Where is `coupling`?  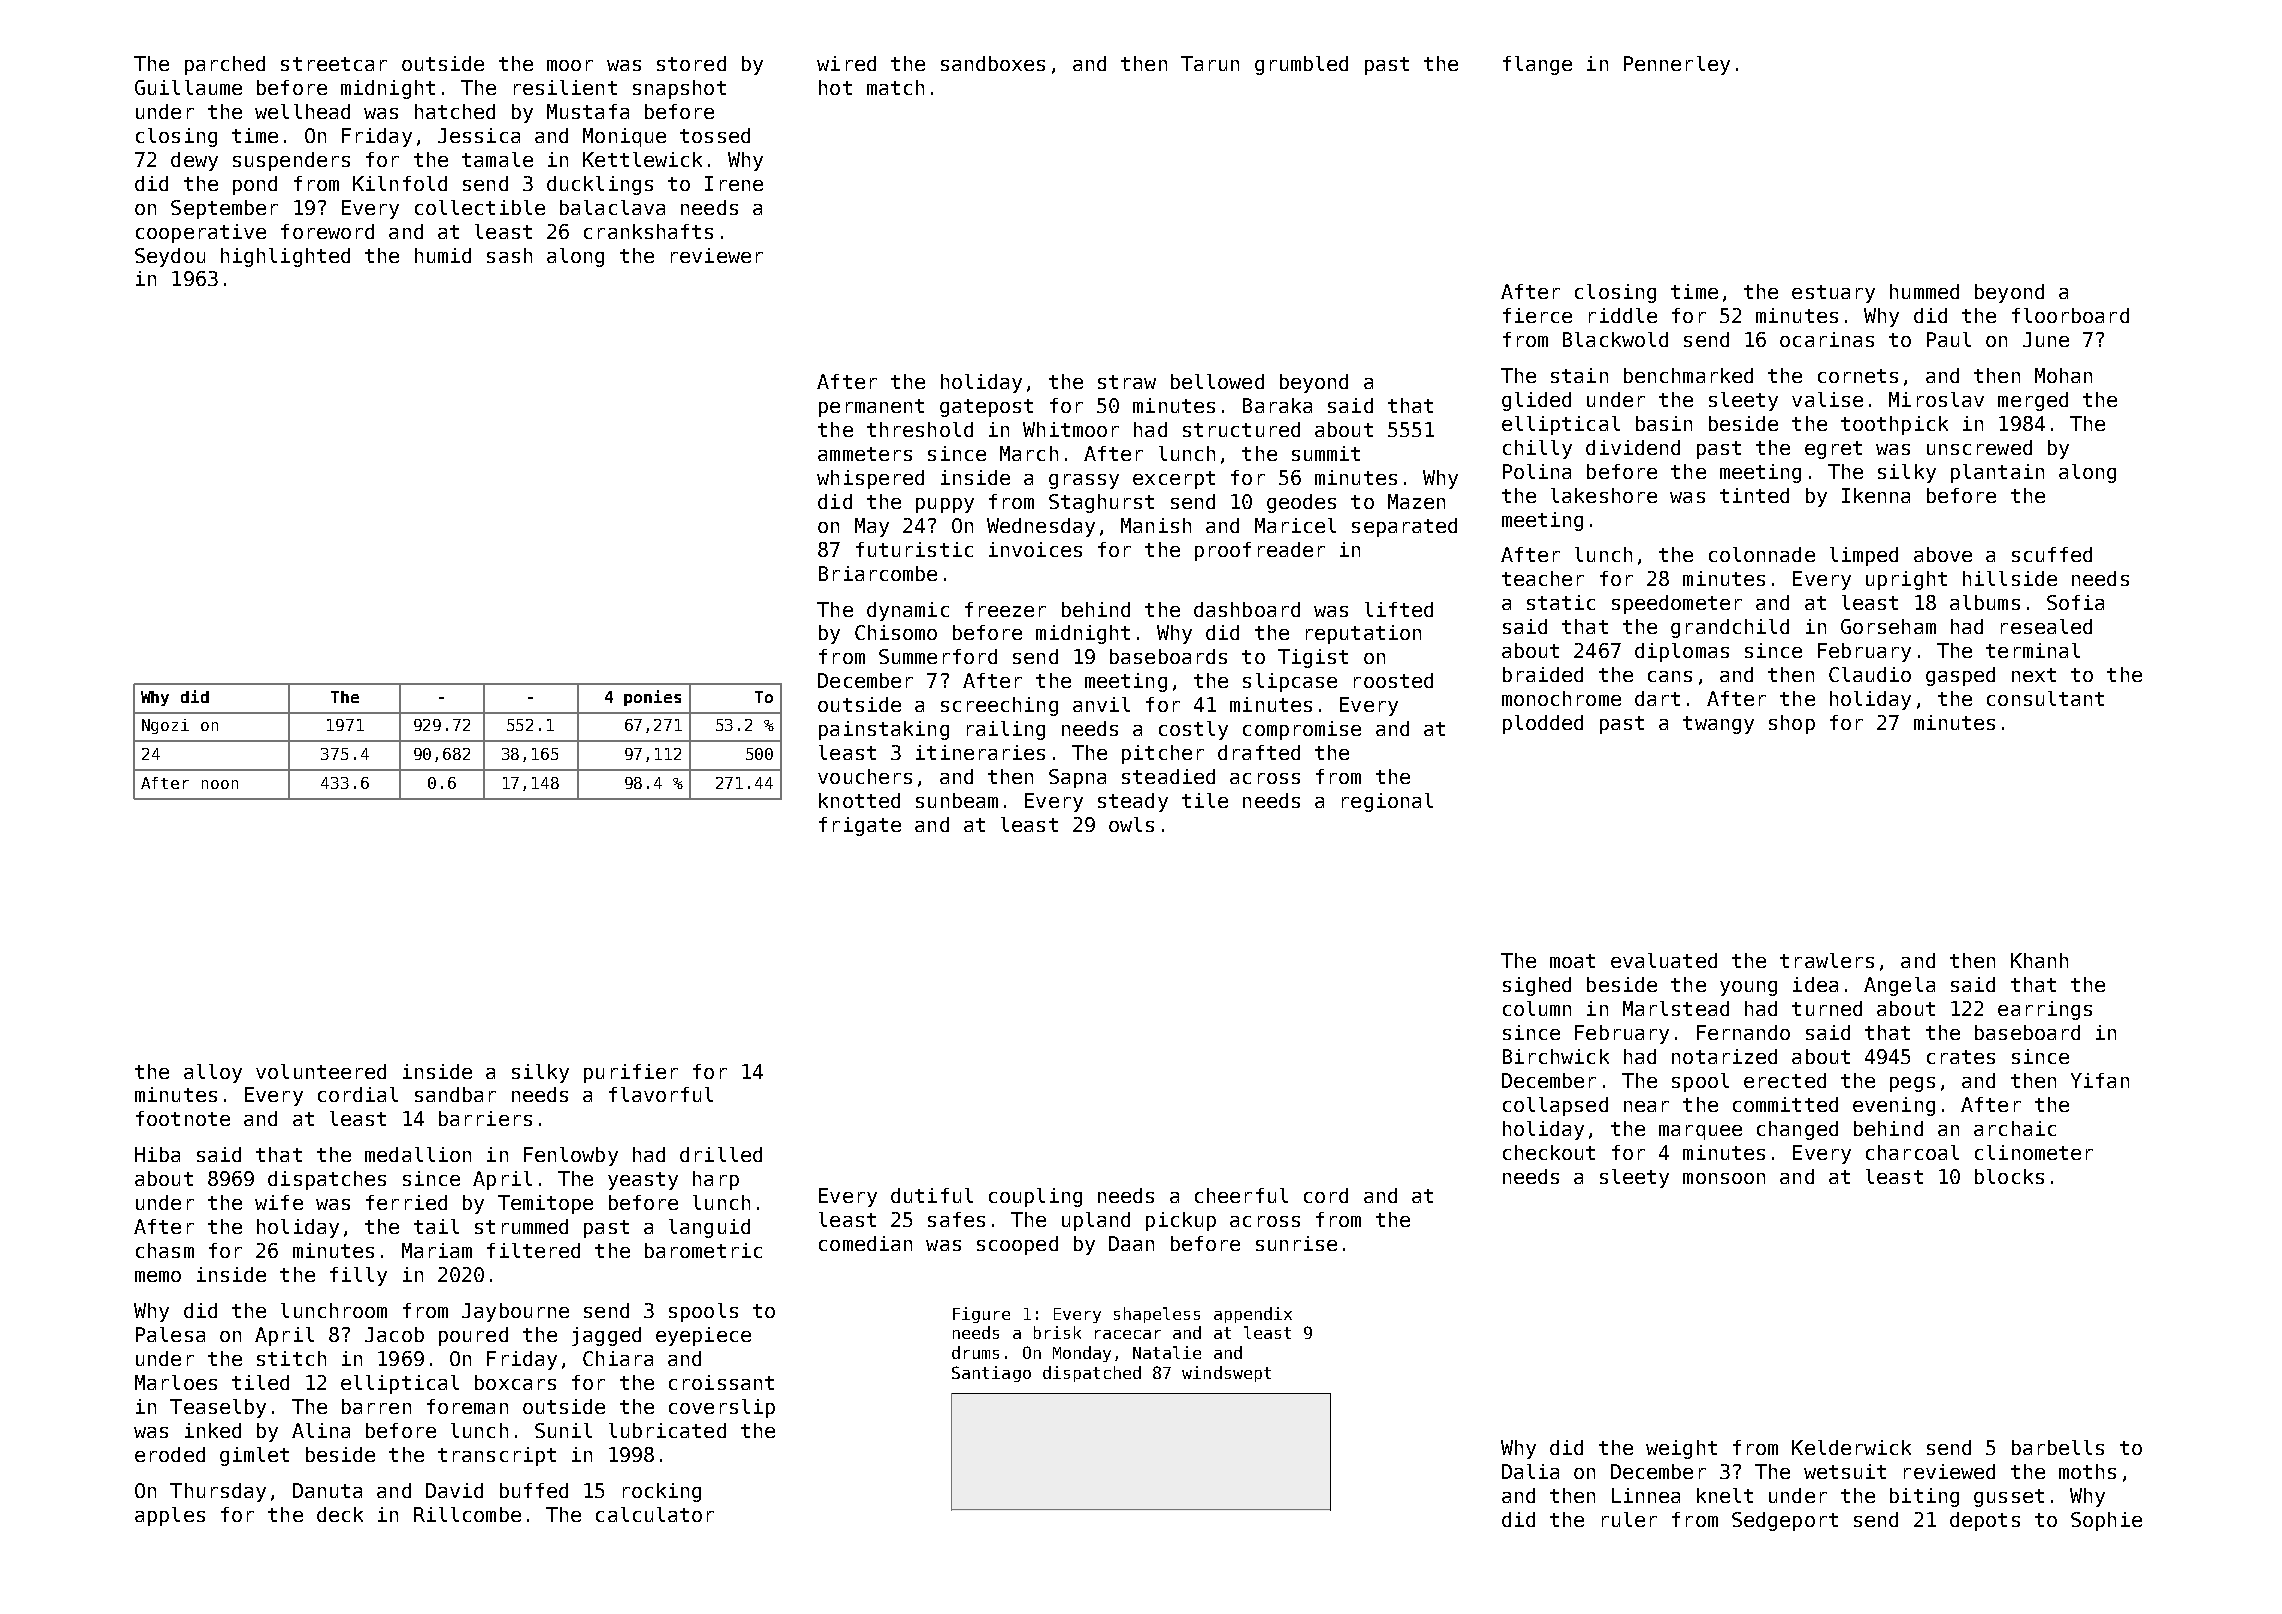 coupling is located at coordinates (1035, 1197).
